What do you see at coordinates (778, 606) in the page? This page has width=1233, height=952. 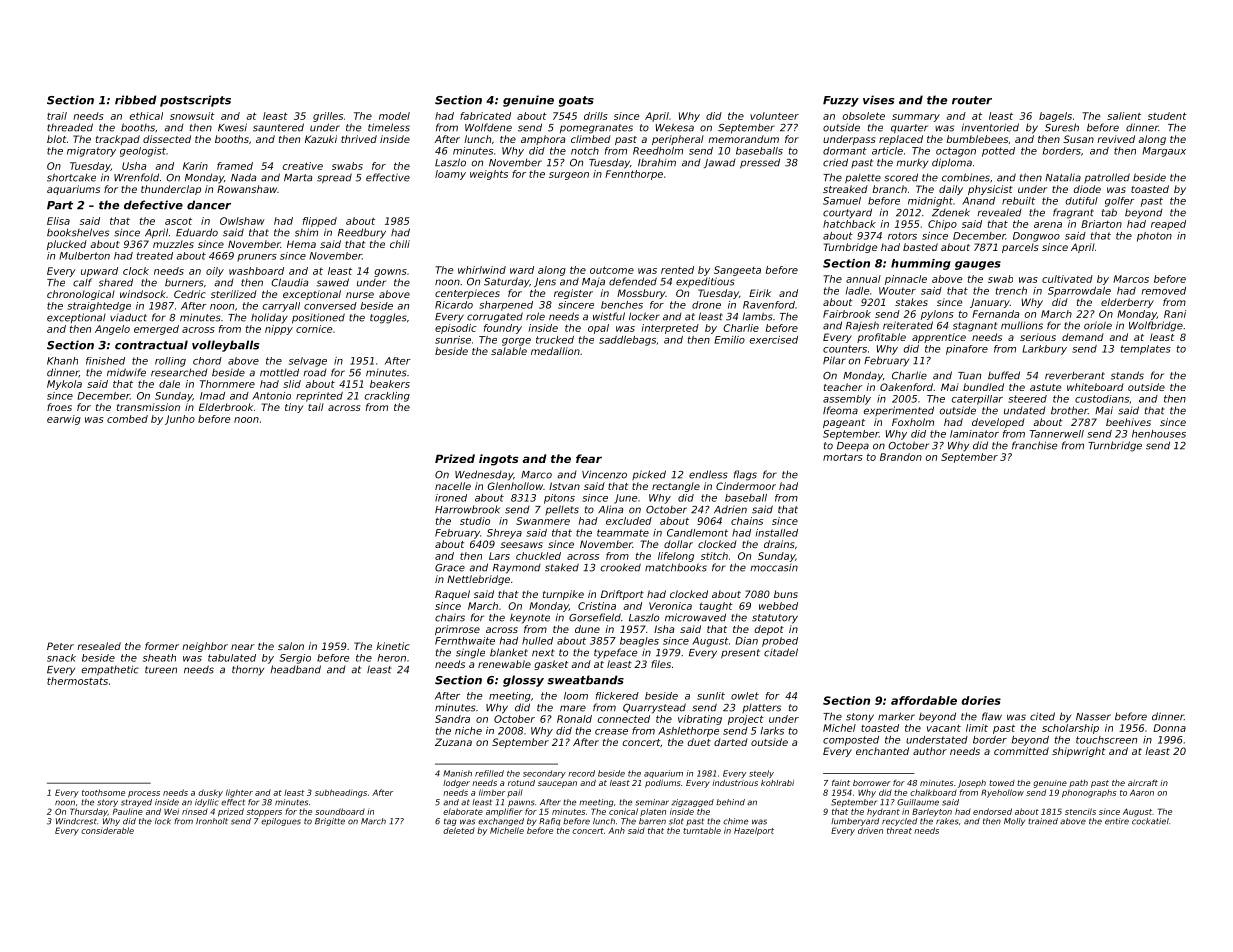 I see `webbed` at bounding box center [778, 606].
